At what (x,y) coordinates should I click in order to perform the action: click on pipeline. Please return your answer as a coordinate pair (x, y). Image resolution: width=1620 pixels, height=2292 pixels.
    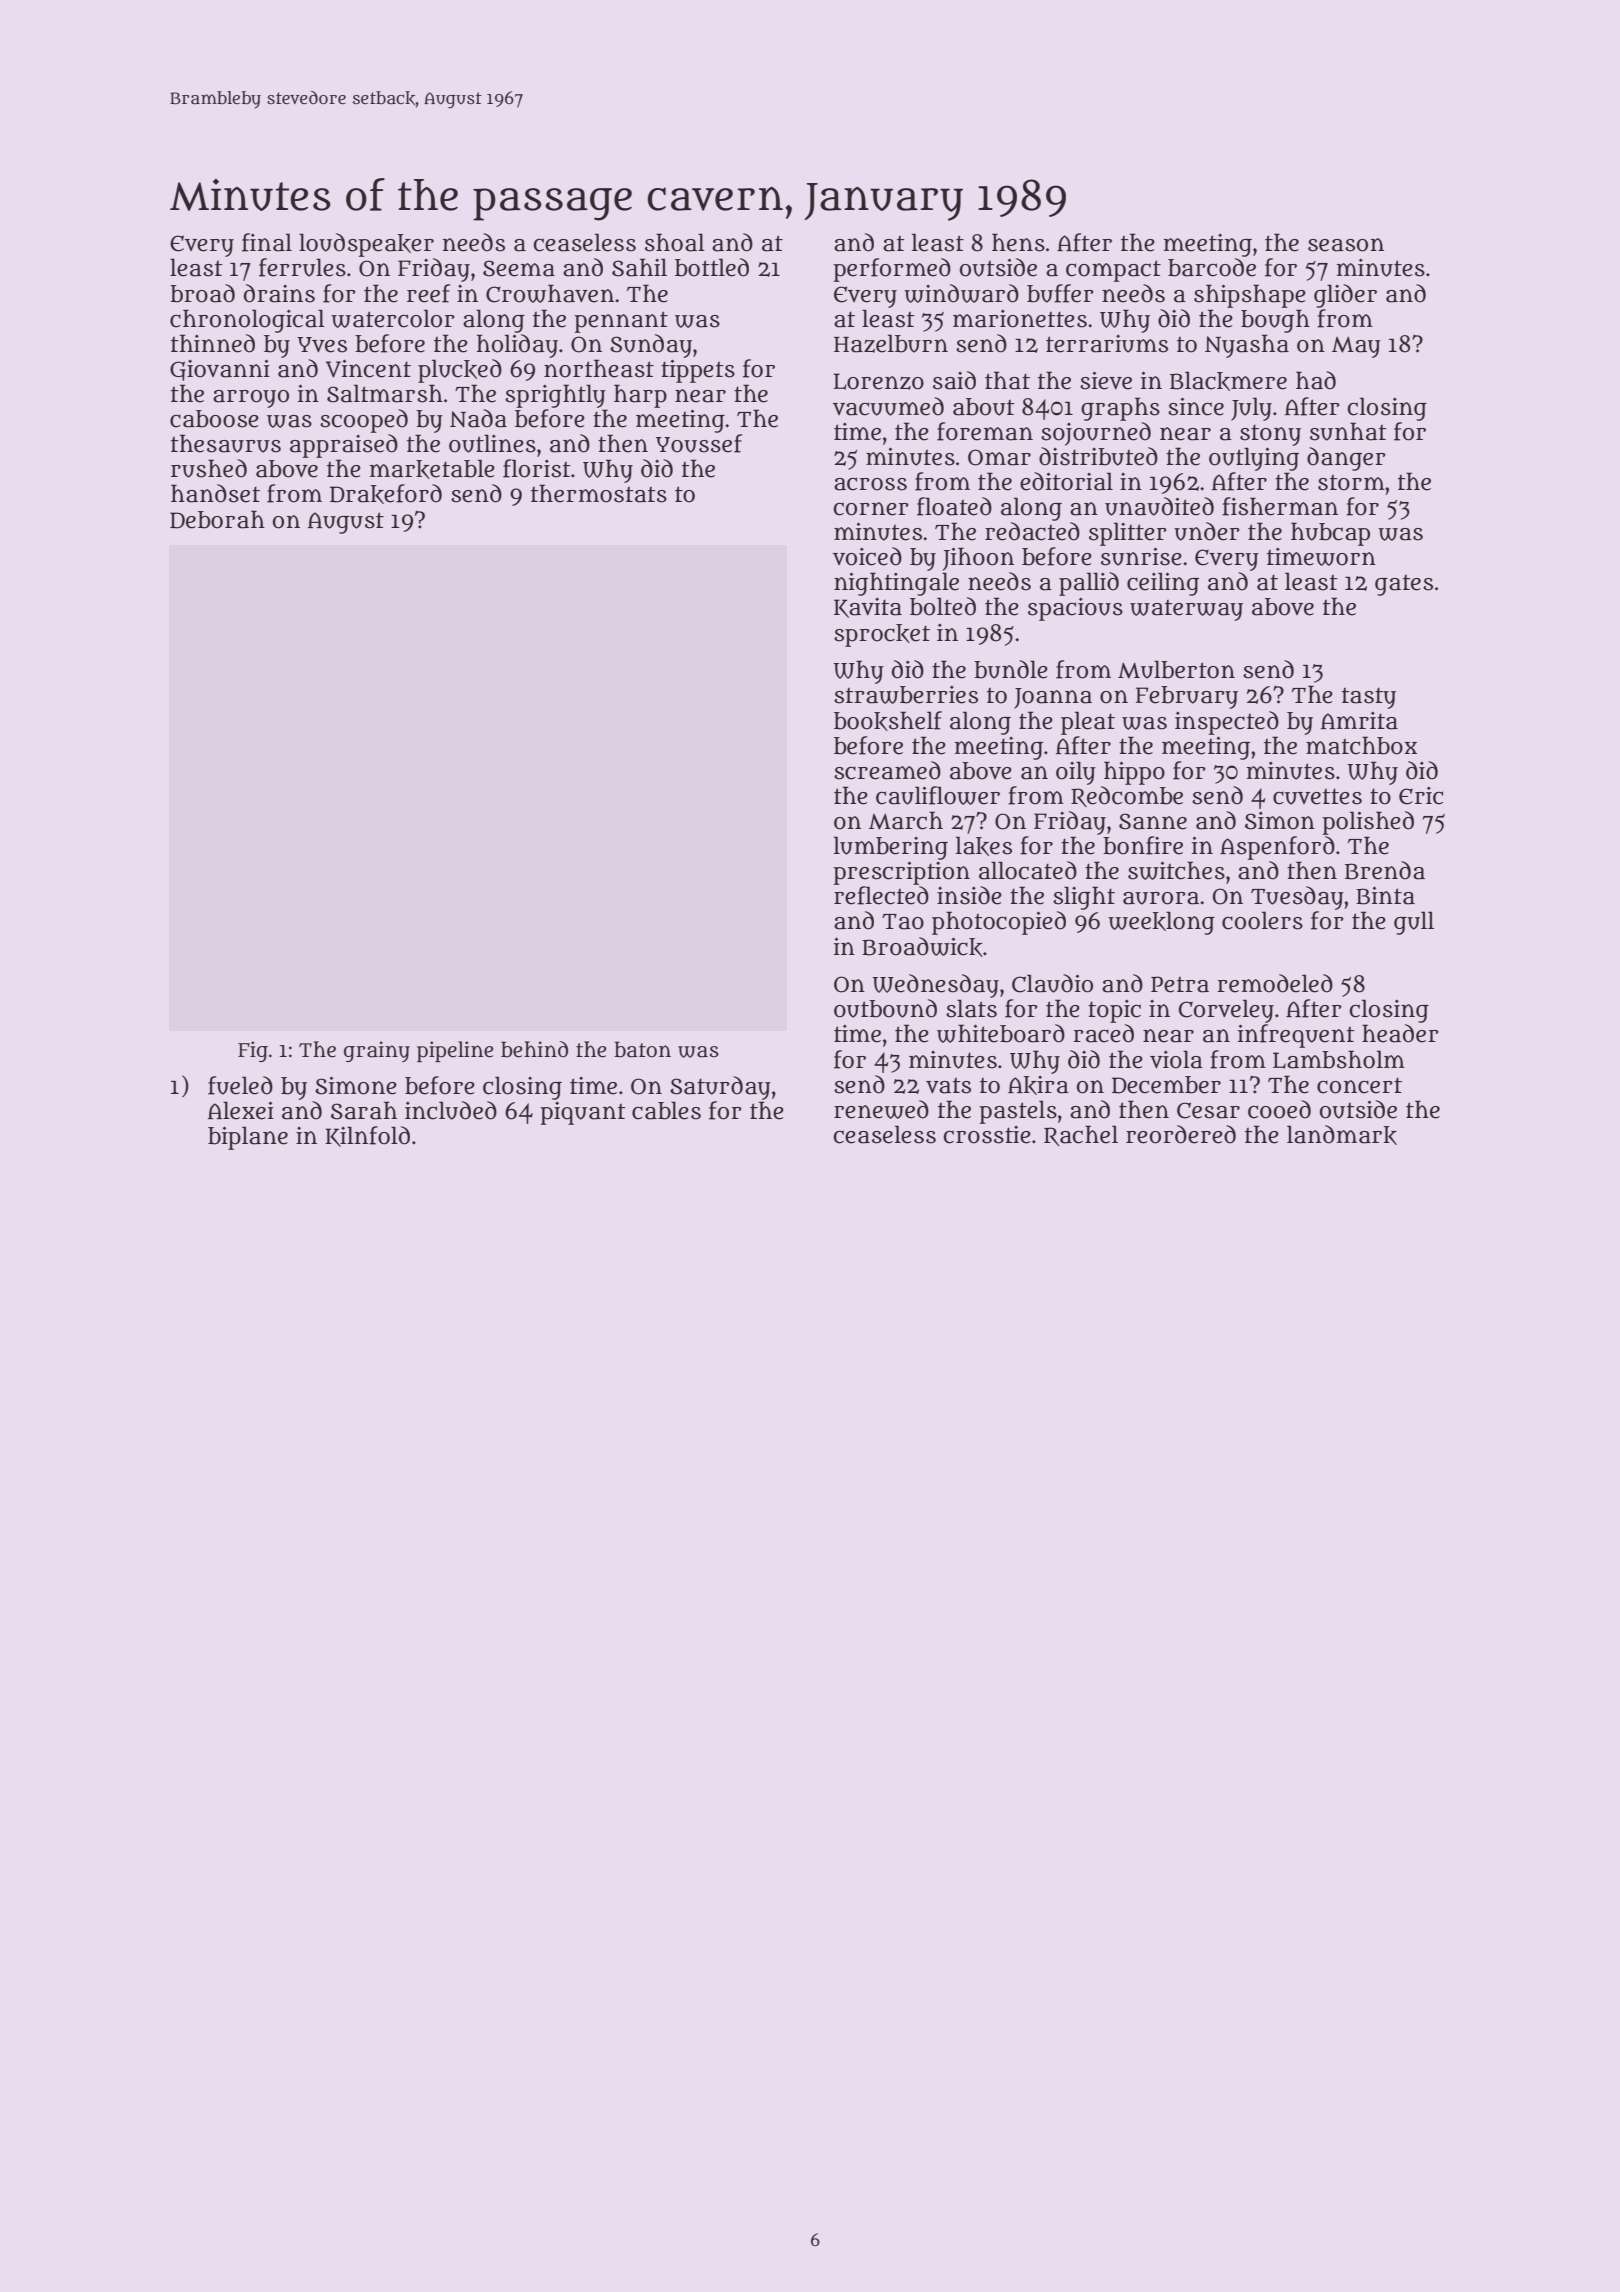
    Looking at the image, I should click on (455, 1051).
